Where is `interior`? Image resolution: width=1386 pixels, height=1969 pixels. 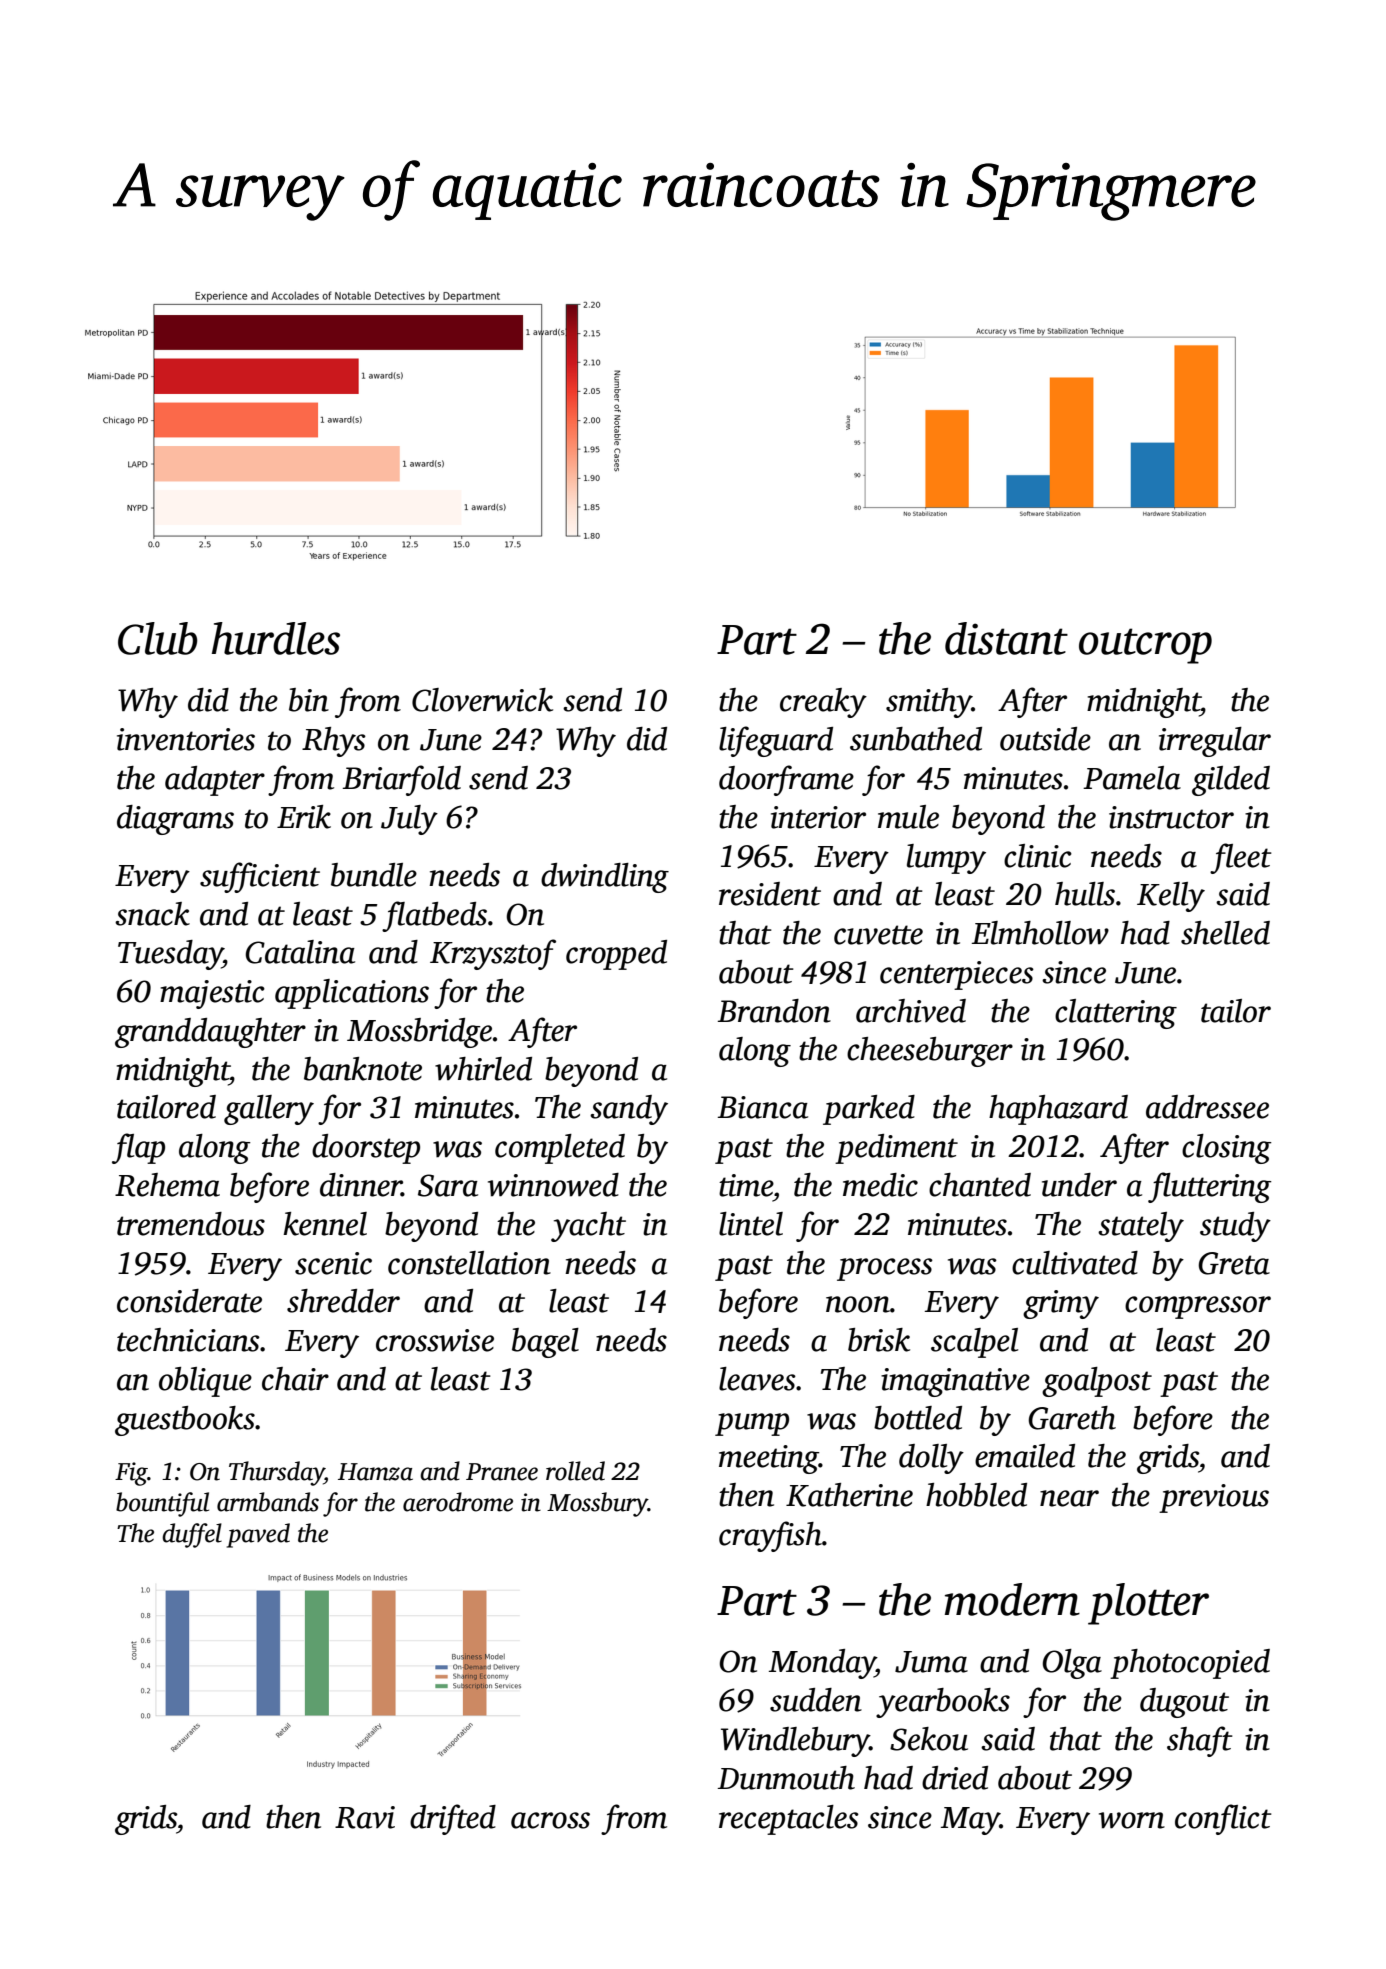
interior is located at coordinates (818, 817).
